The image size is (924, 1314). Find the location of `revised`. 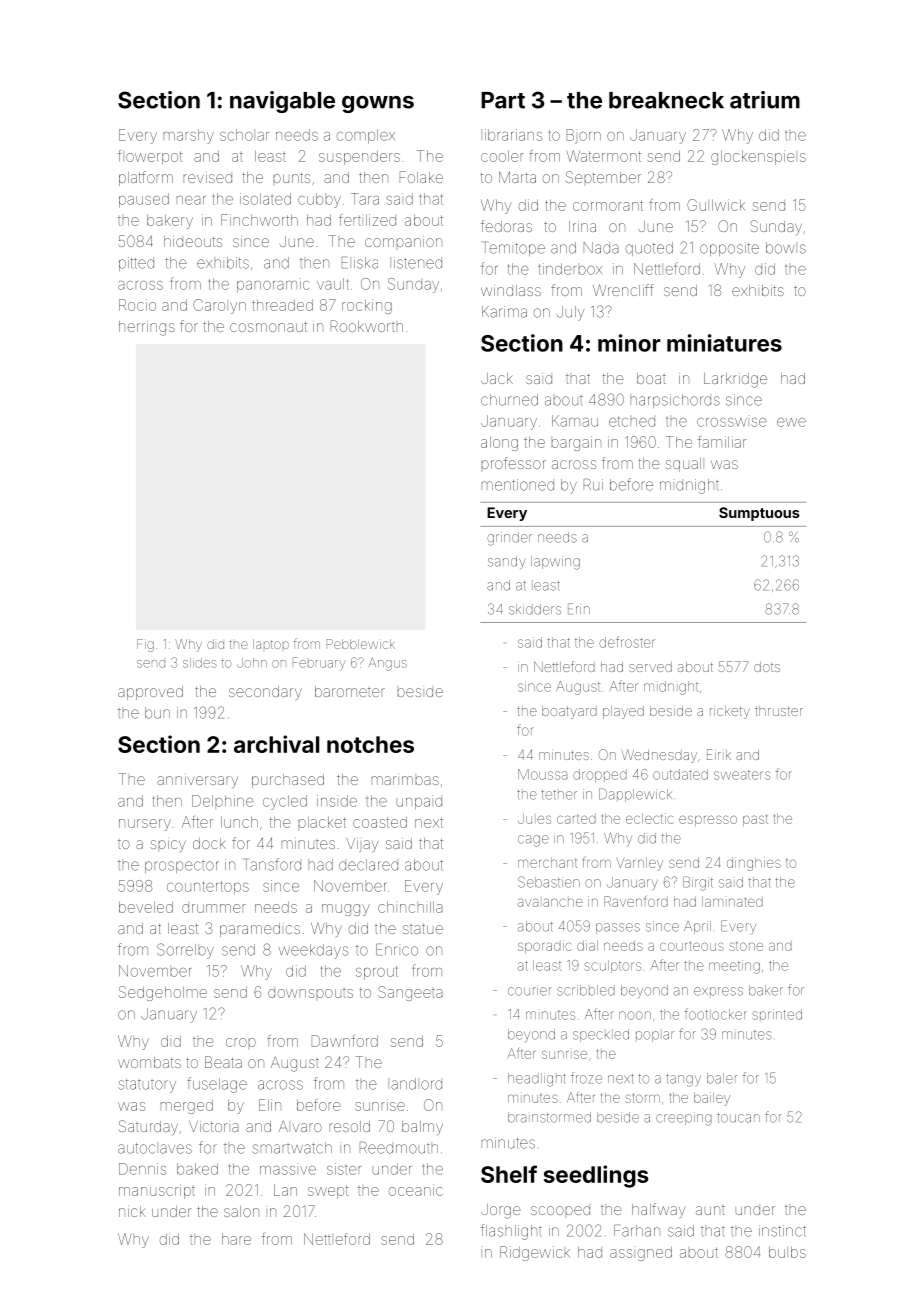

revised is located at coordinates (208, 178).
